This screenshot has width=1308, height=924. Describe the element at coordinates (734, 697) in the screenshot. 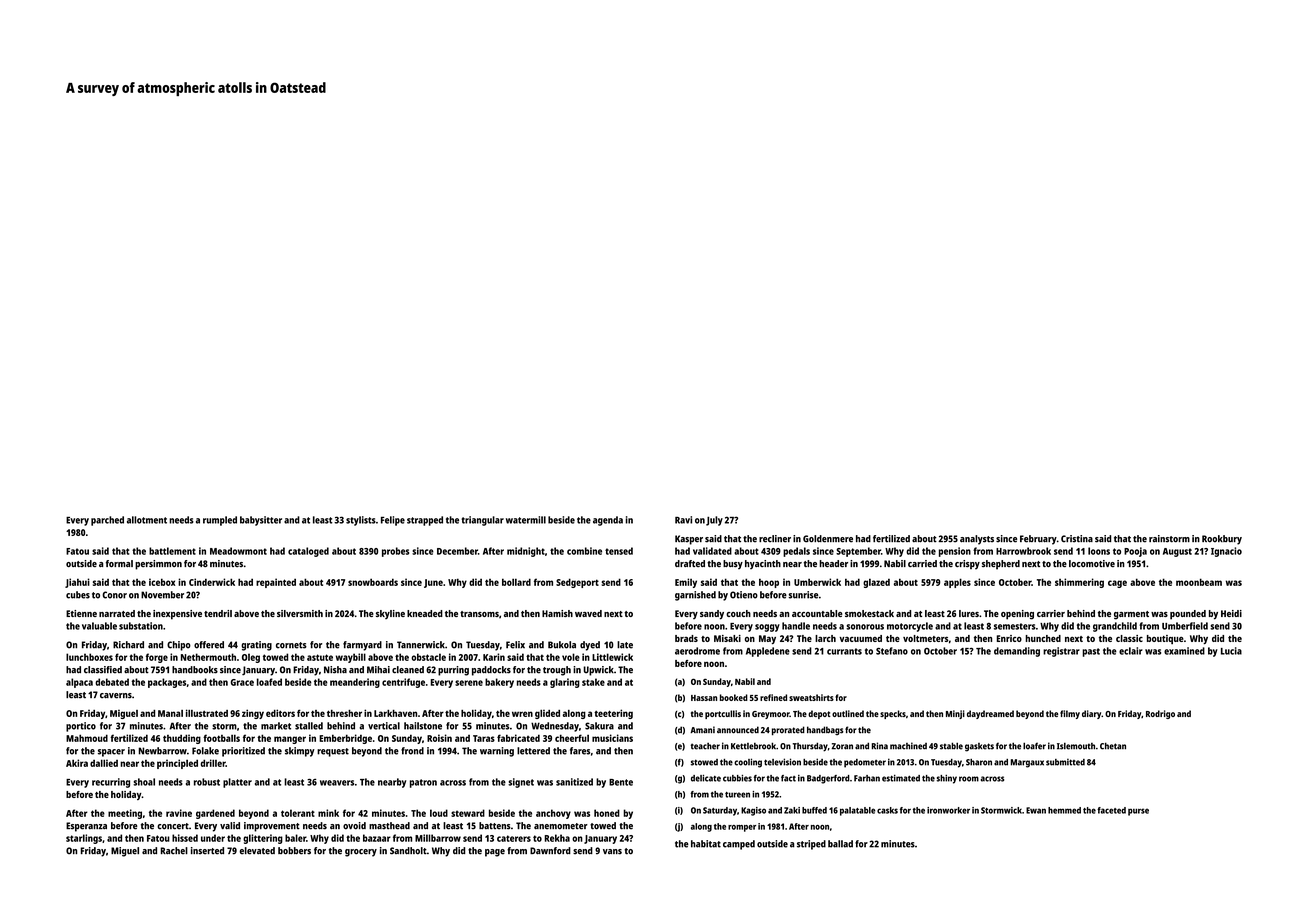

I see `booked` at that location.
